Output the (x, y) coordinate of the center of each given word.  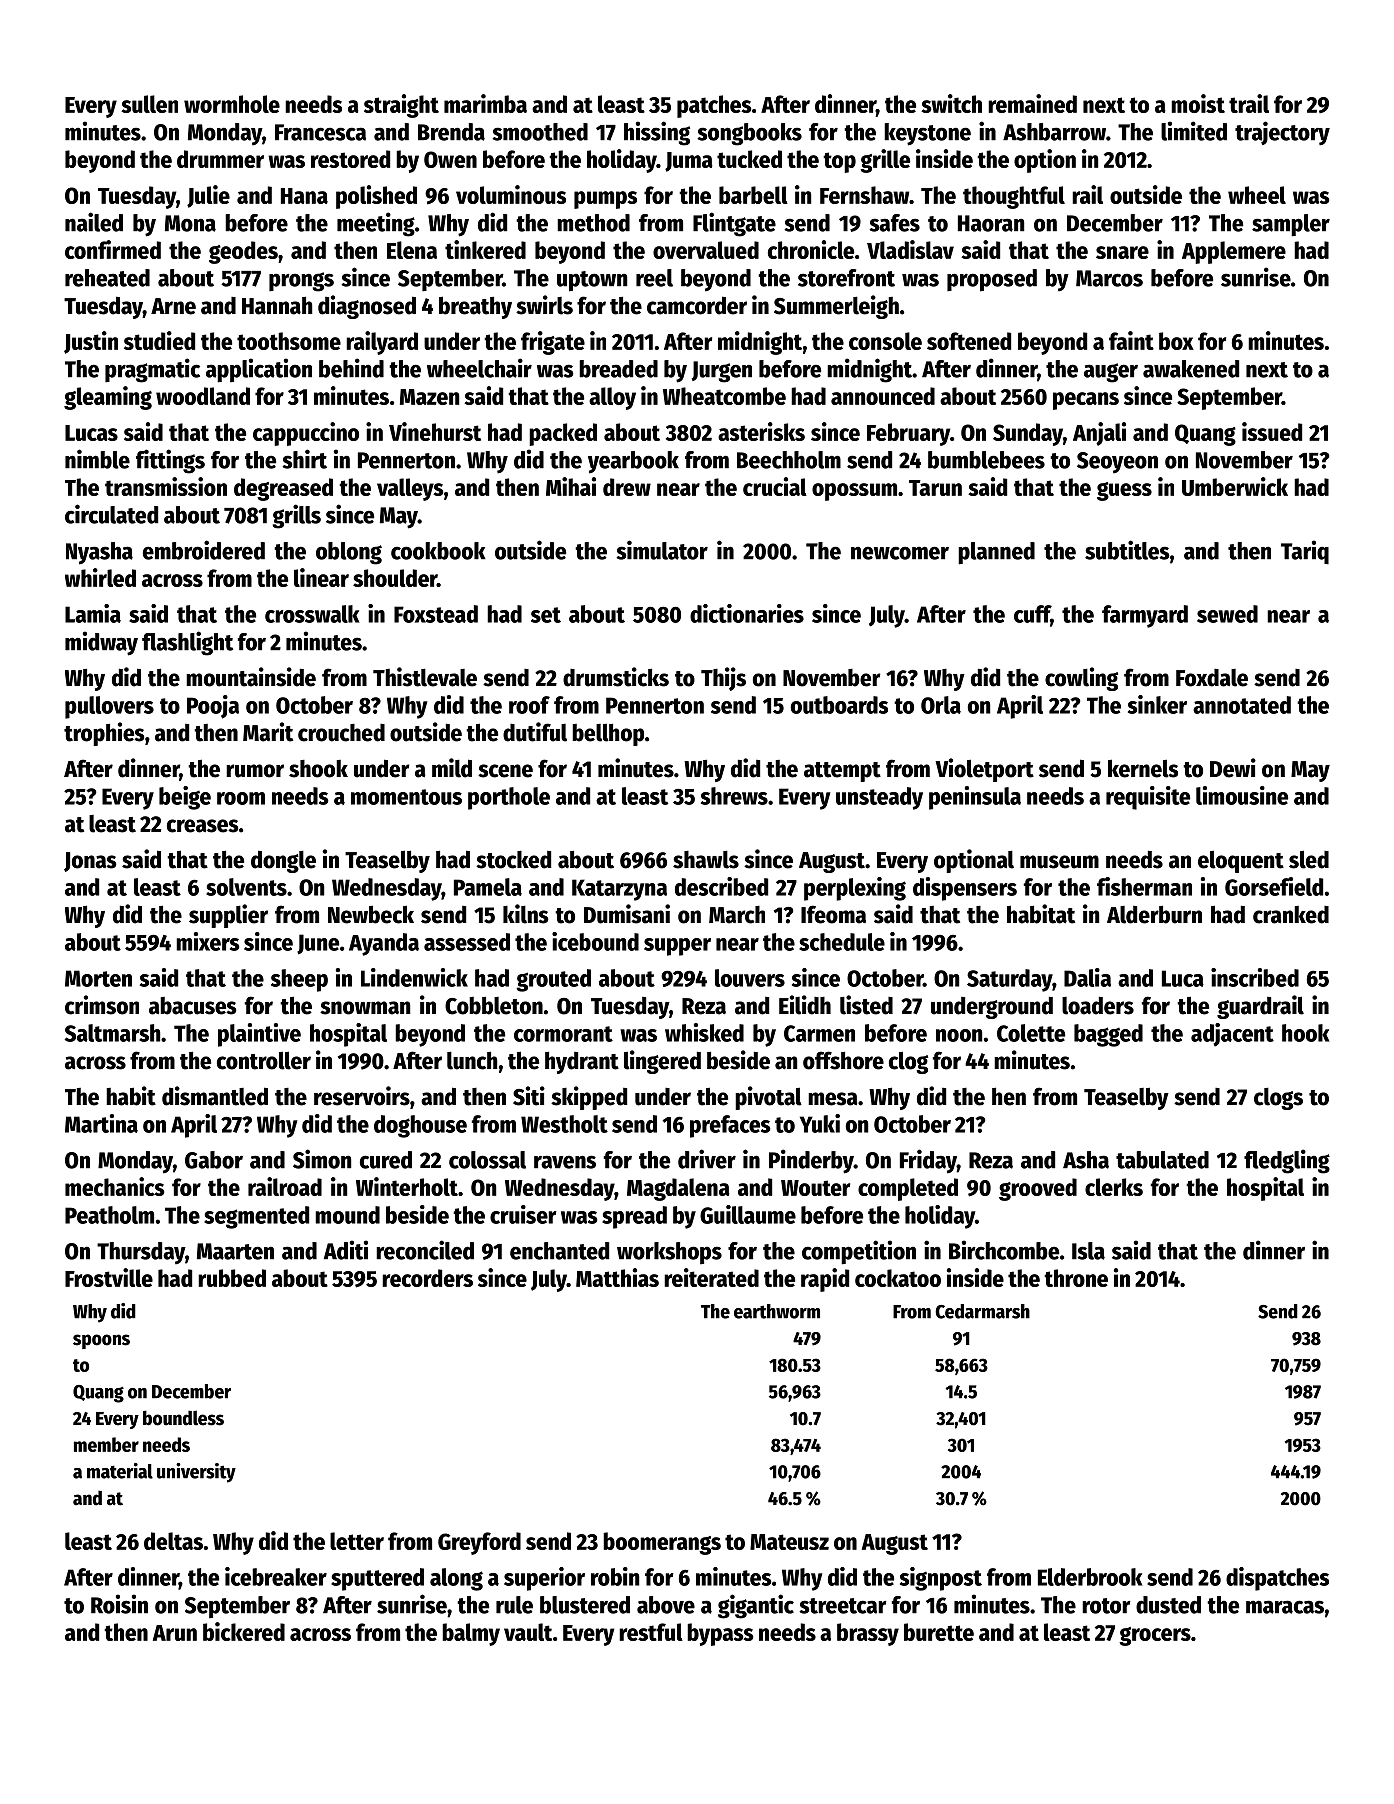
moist (1198, 103)
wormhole (232, 104)
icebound (595, 941)
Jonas (90, 862)
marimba (485, 103)
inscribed (1255, 977)
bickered (244, 1631)
